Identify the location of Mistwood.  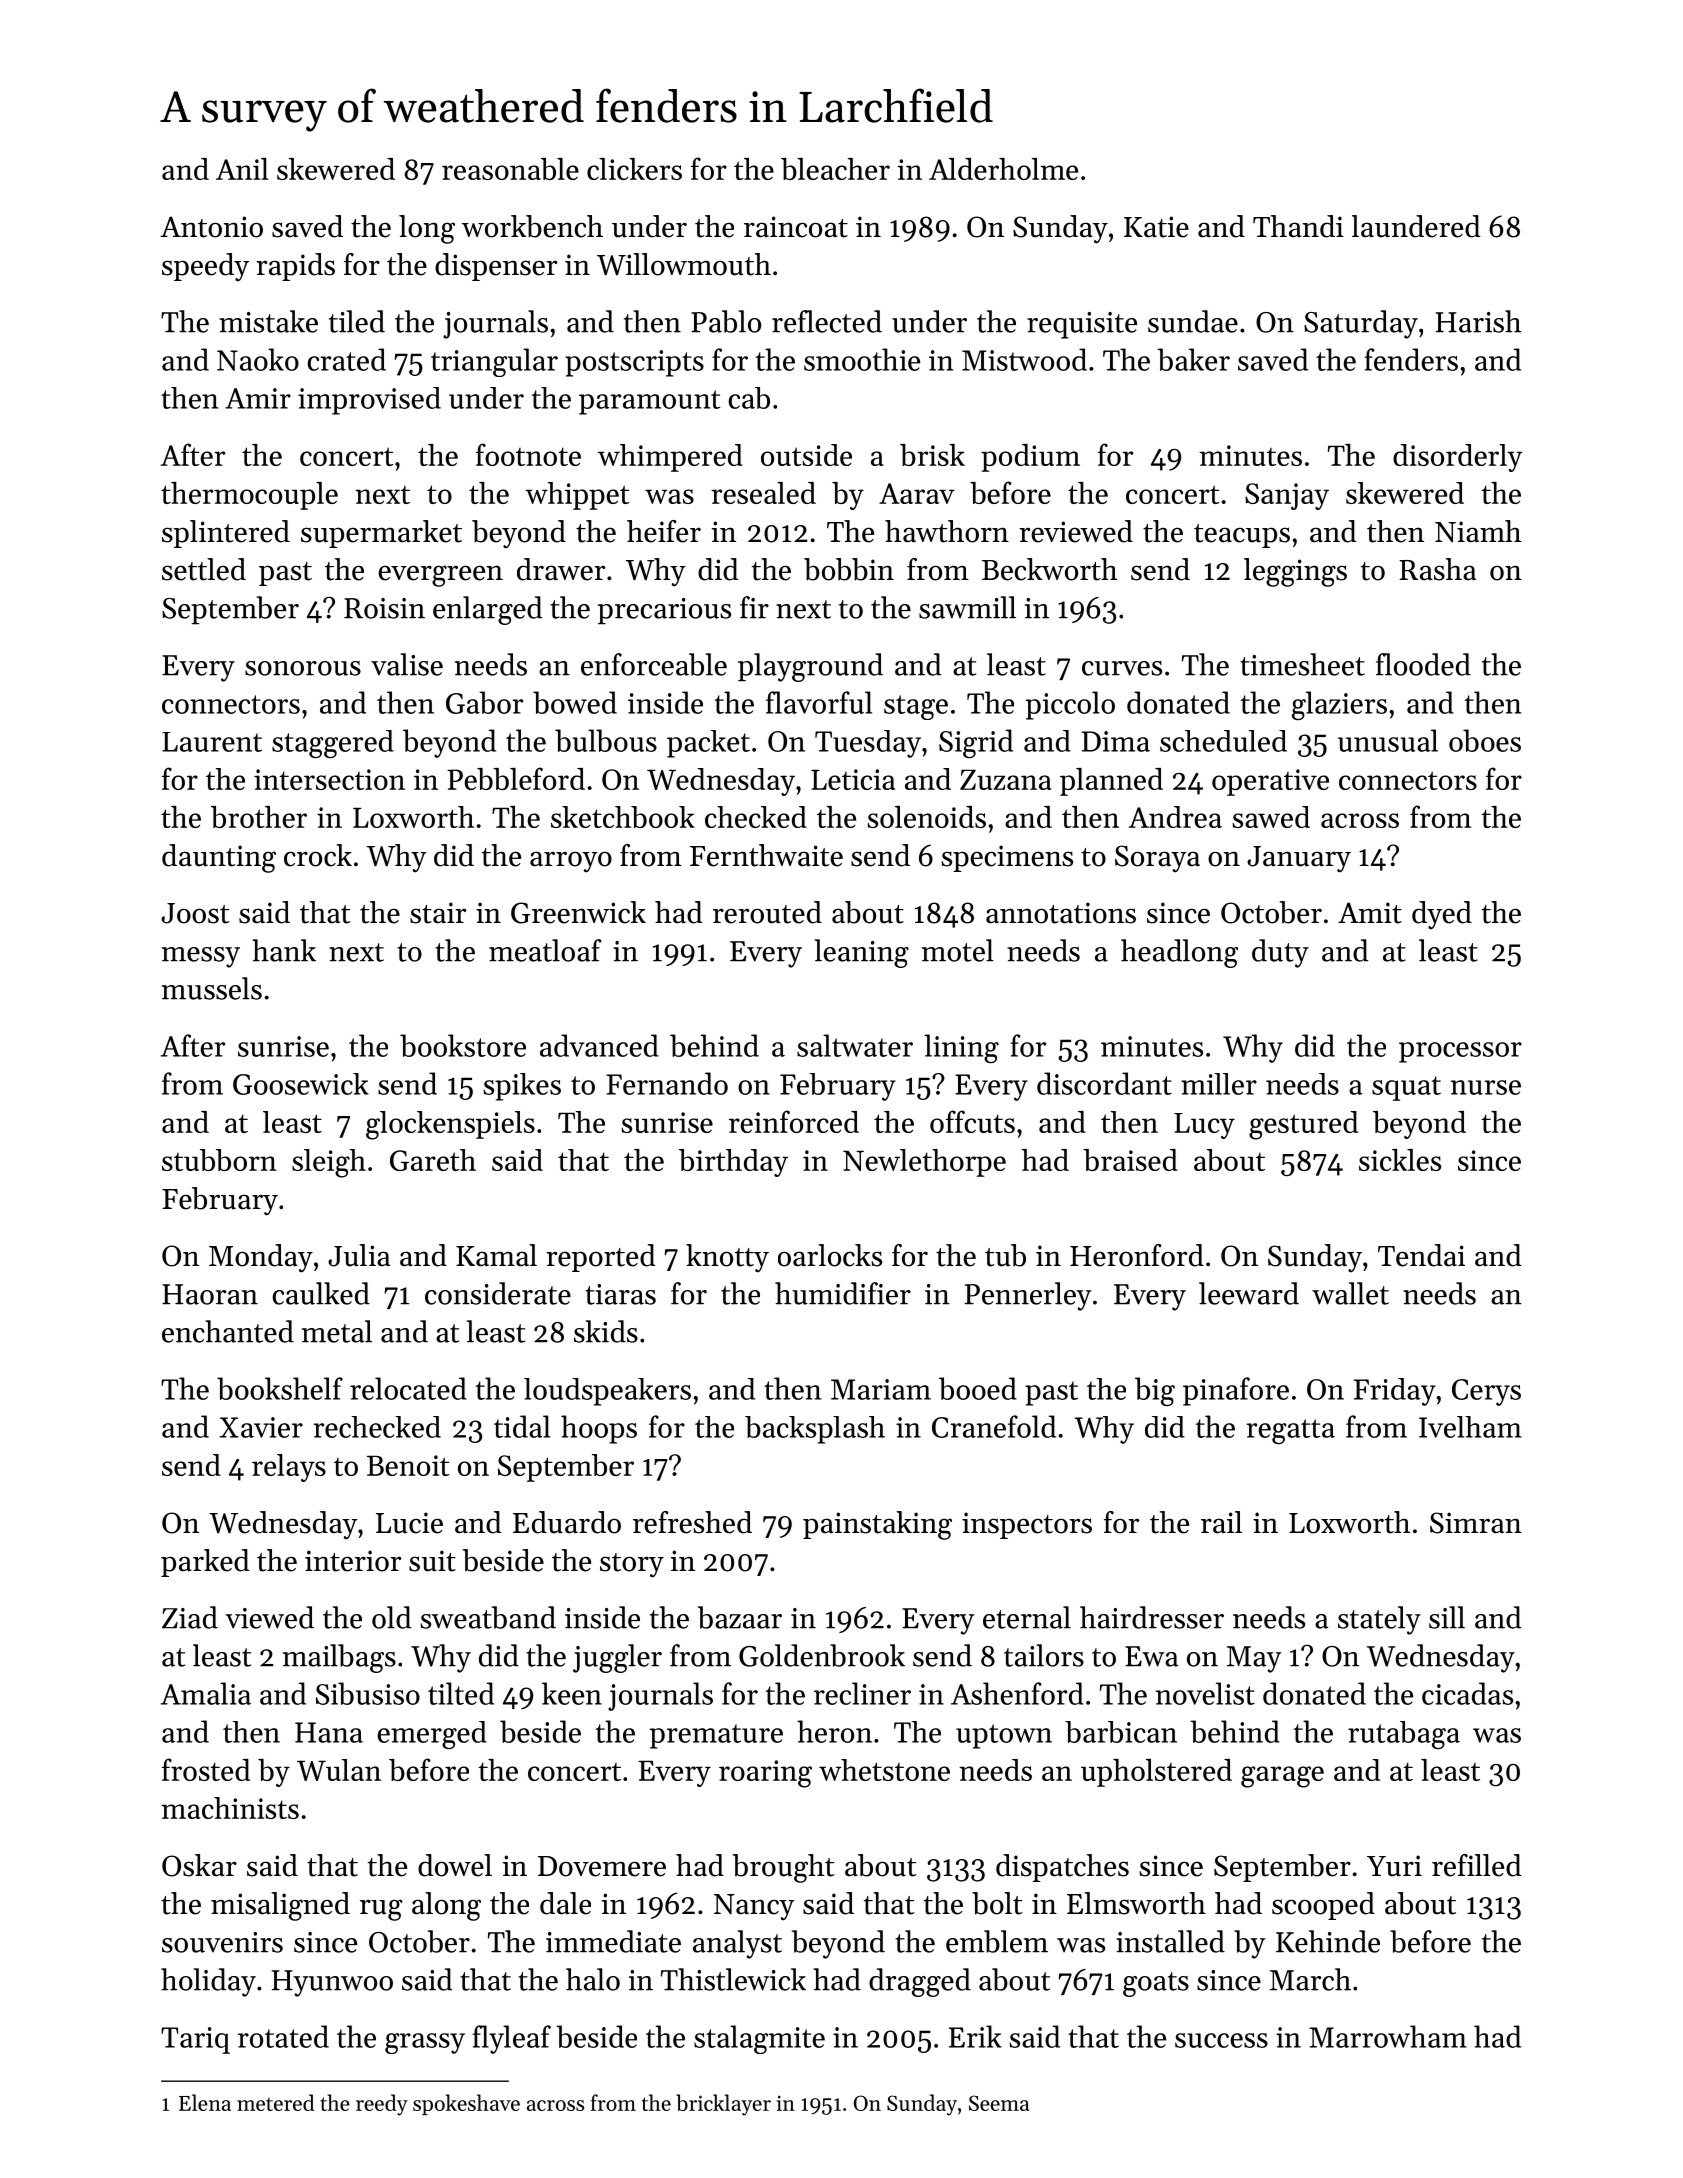
(1024, 359).
